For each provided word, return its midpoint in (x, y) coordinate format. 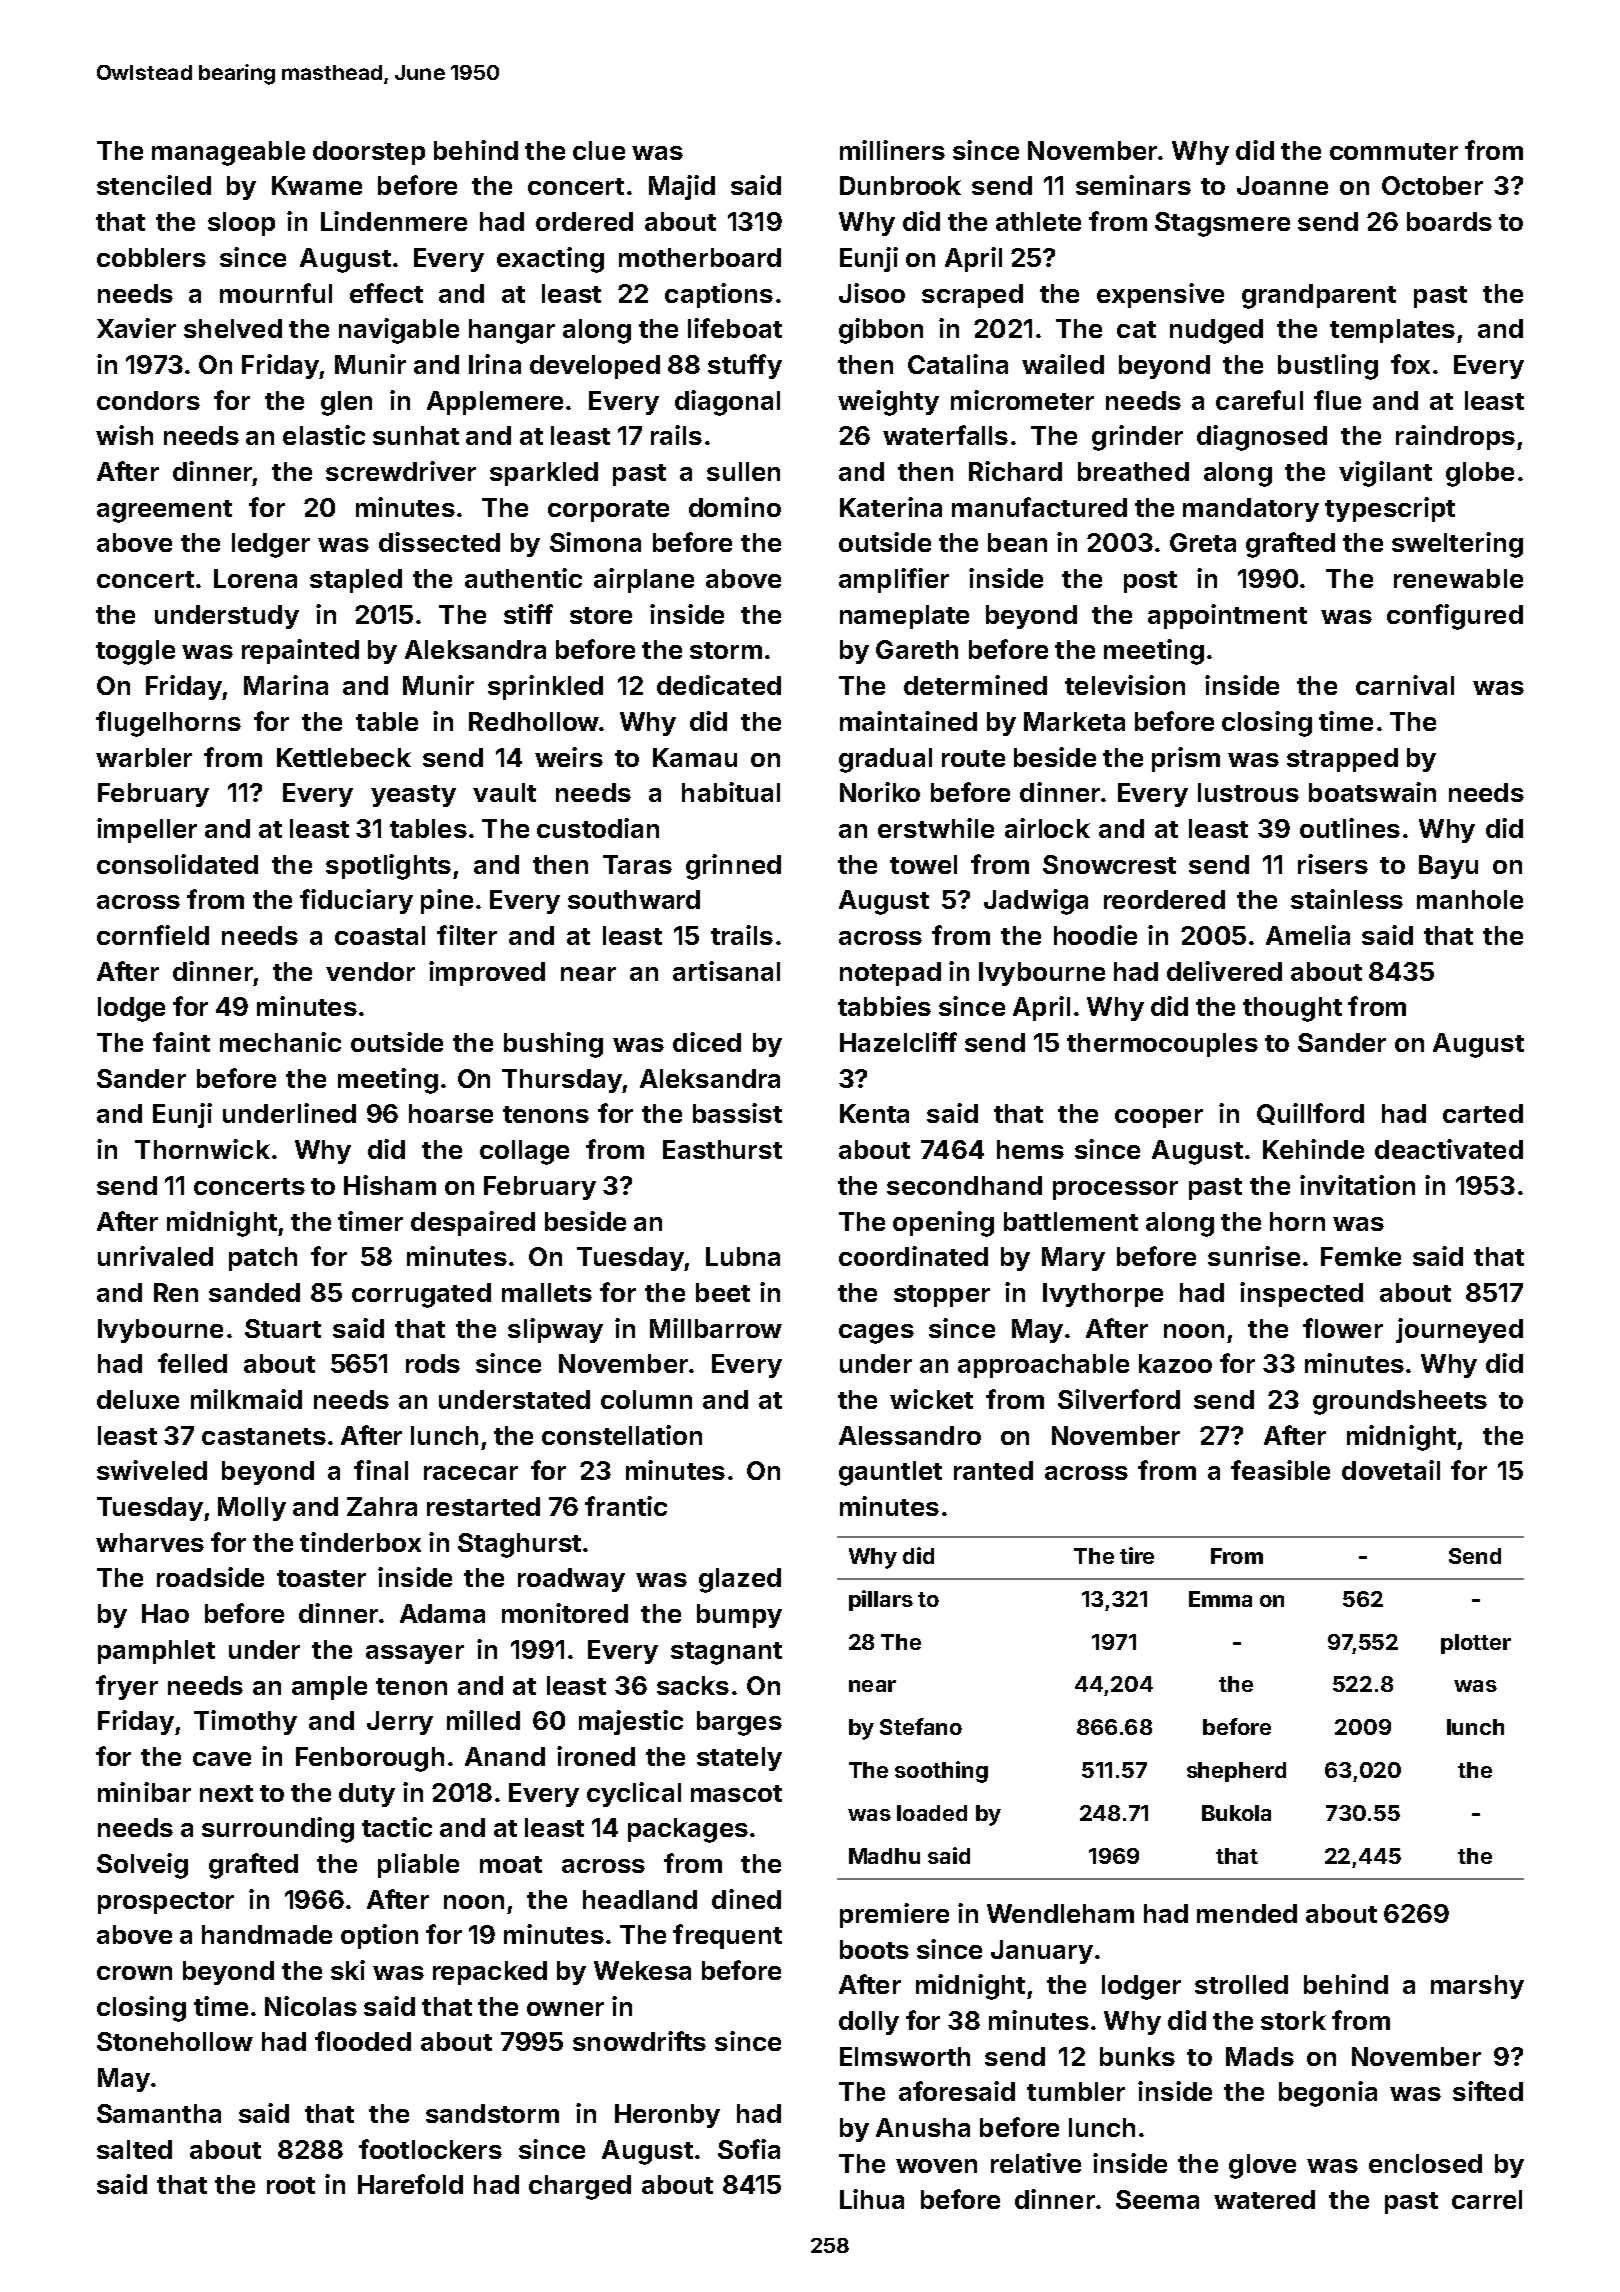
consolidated (177, 864)
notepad (890, 974)
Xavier (136, 328)
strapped (1342, 760)
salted (134, 2149)
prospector (166, 1903)
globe (1480, 474)
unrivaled (155, 1256)
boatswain (1372, 792)
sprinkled (545, 687)
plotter (1476, 1644)
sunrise (1254, 1256)
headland (640, 1899)
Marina (286, 685)
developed (595, 367)
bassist (737, 1113)
